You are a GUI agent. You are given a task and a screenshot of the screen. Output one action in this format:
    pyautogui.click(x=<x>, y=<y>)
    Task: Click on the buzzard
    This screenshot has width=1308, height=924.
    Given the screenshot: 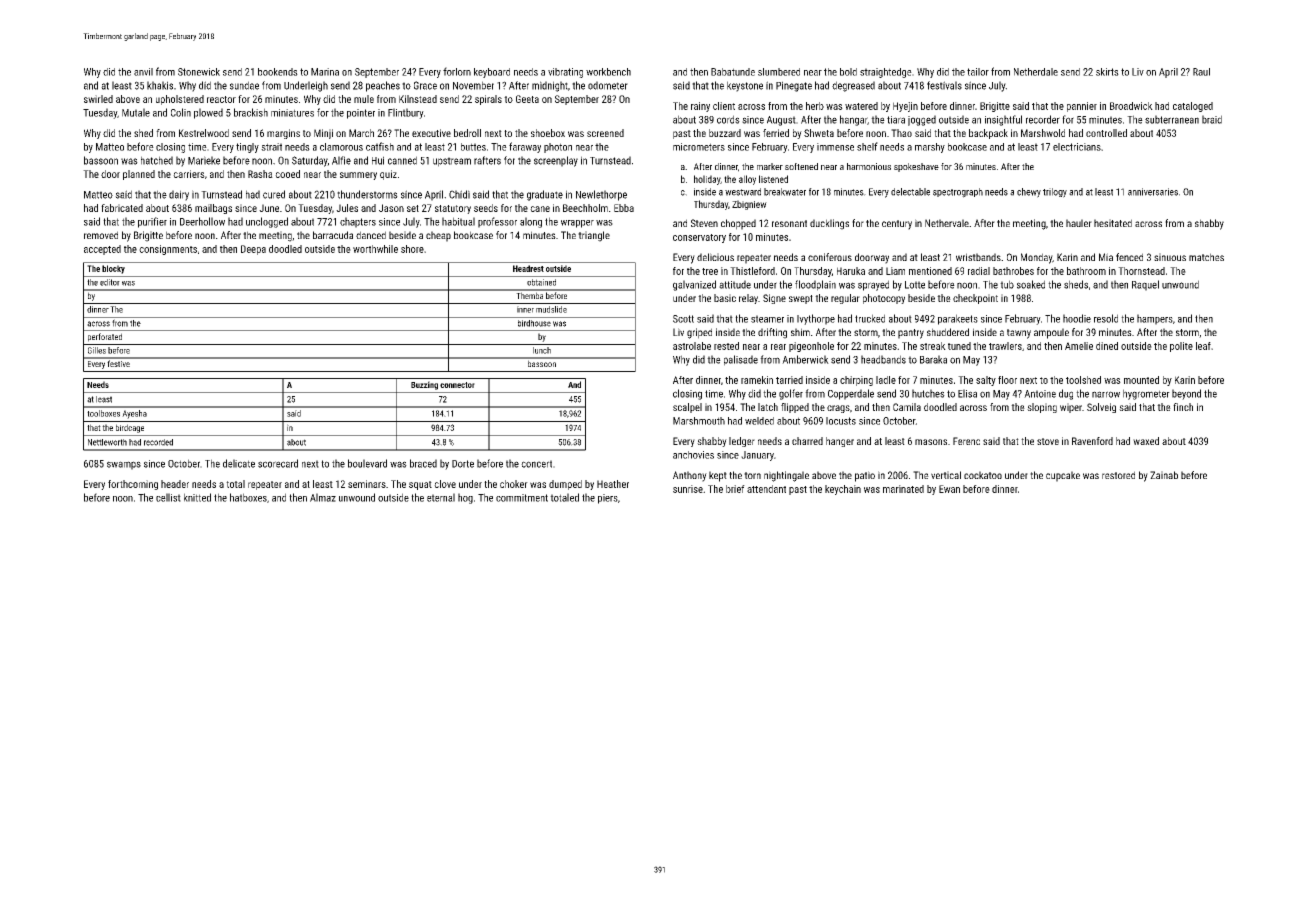 What is the action you would take?
    pyautogui.click(x=725, y=133)
